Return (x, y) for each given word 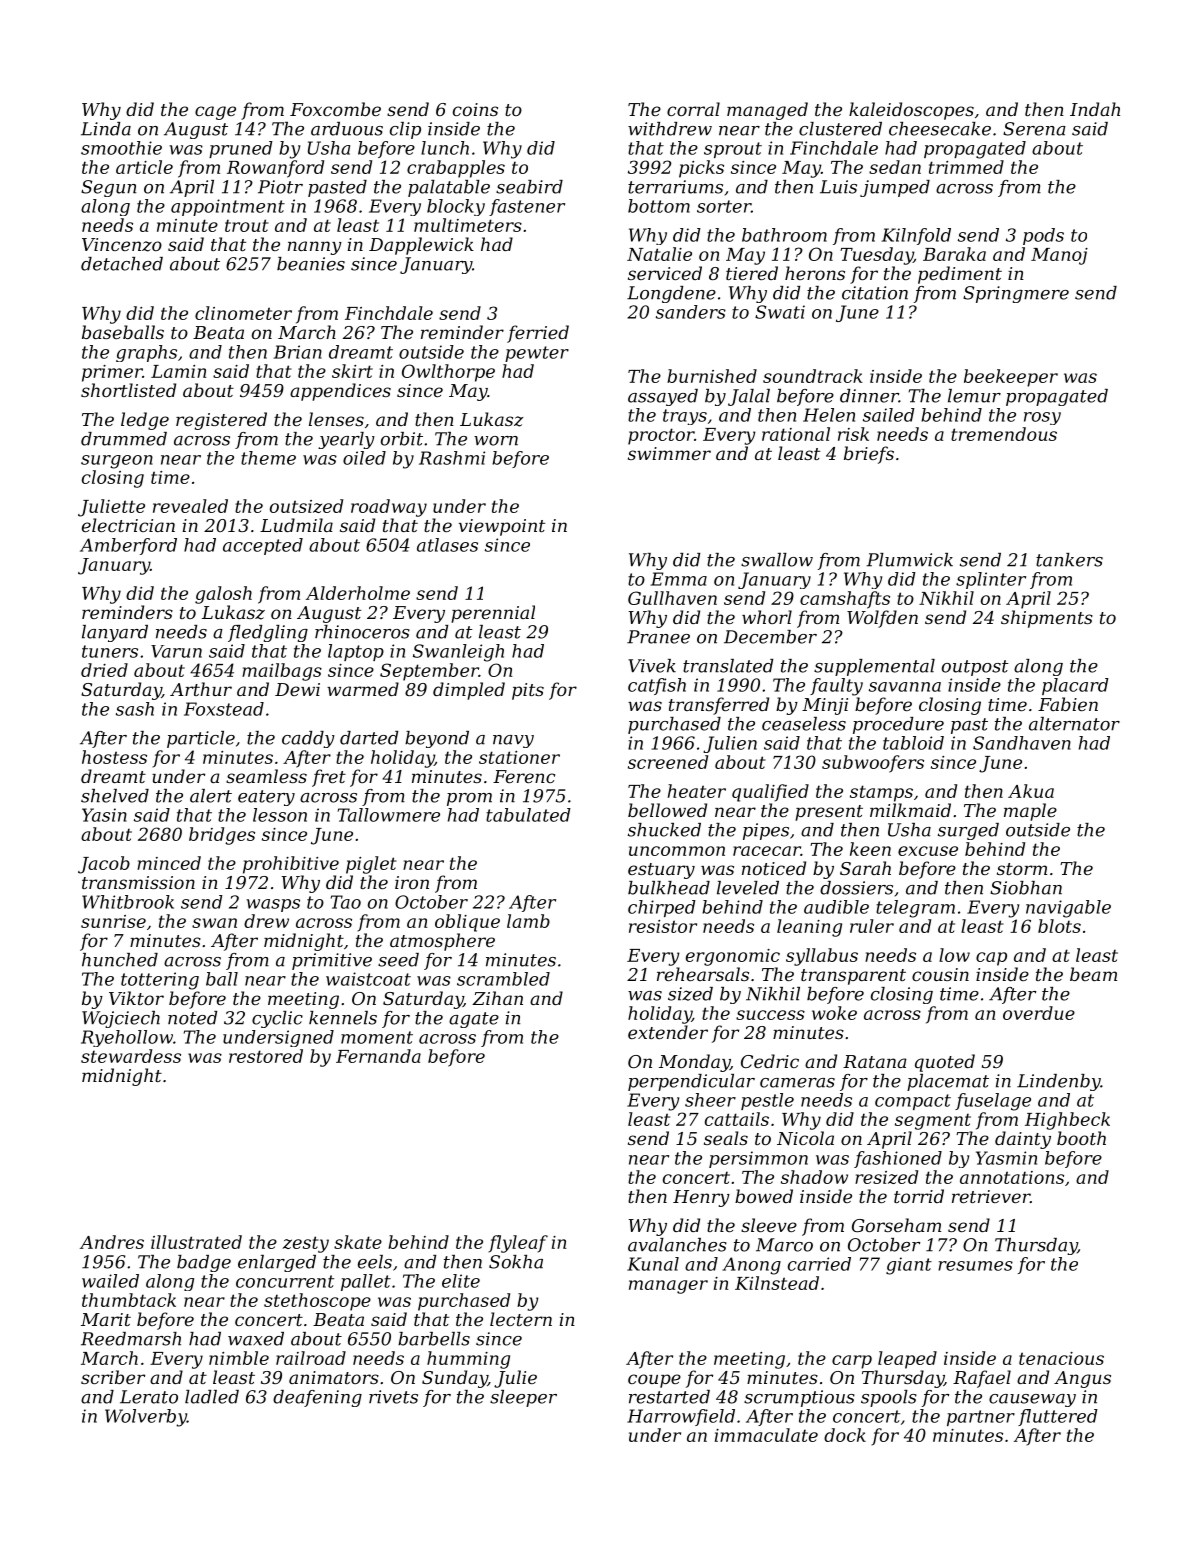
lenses (336, 419)
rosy (1042, 418)
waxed (256, 1339)
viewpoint (502, 527)
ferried (538, 334)
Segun (108, 188)
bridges (222, 836)
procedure (898, 725)
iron (412, 882)
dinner (869, 396)
